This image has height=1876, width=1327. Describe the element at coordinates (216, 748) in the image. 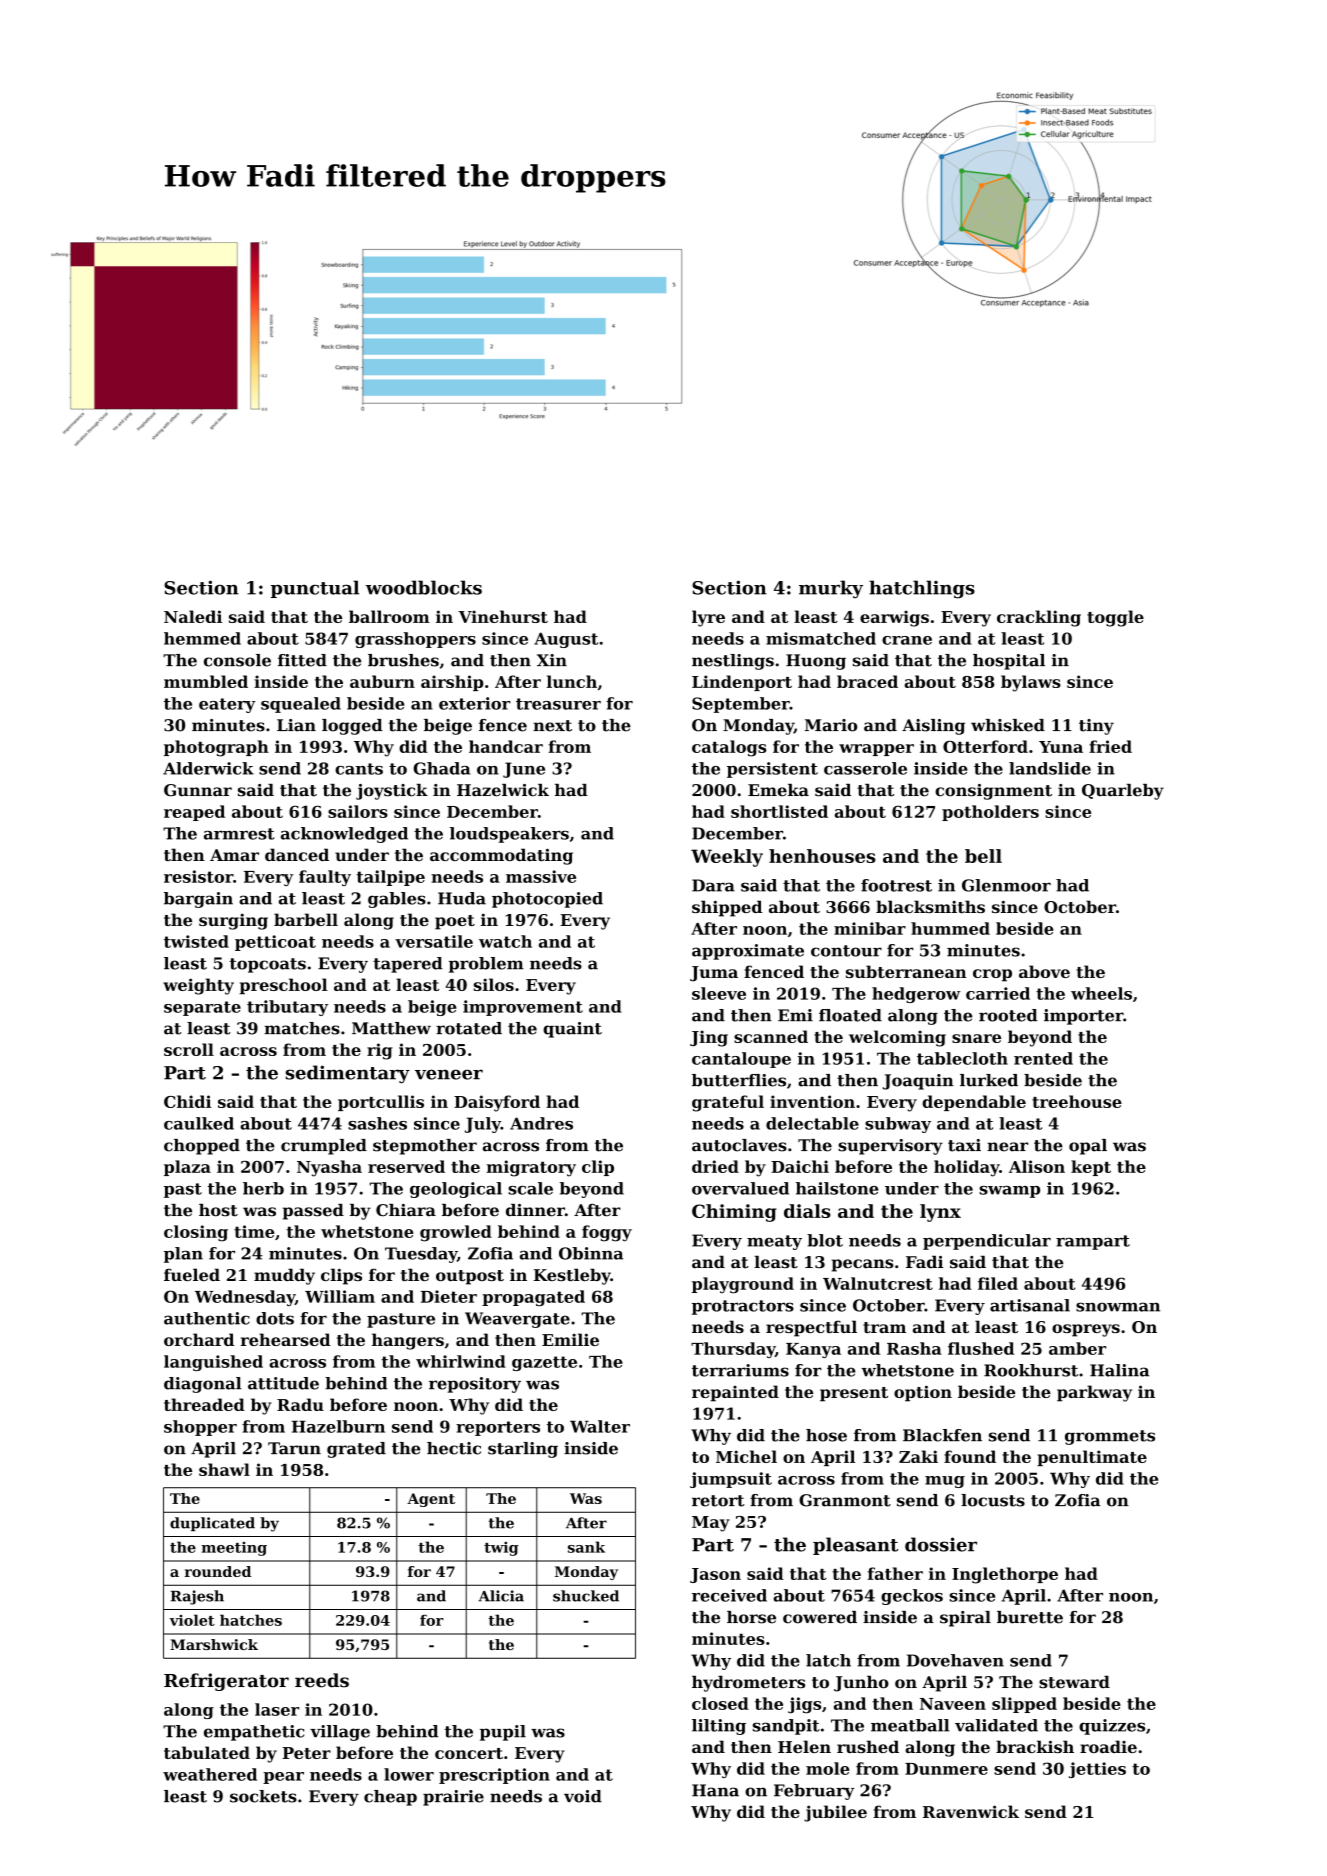

I see `photograph` at that location.
